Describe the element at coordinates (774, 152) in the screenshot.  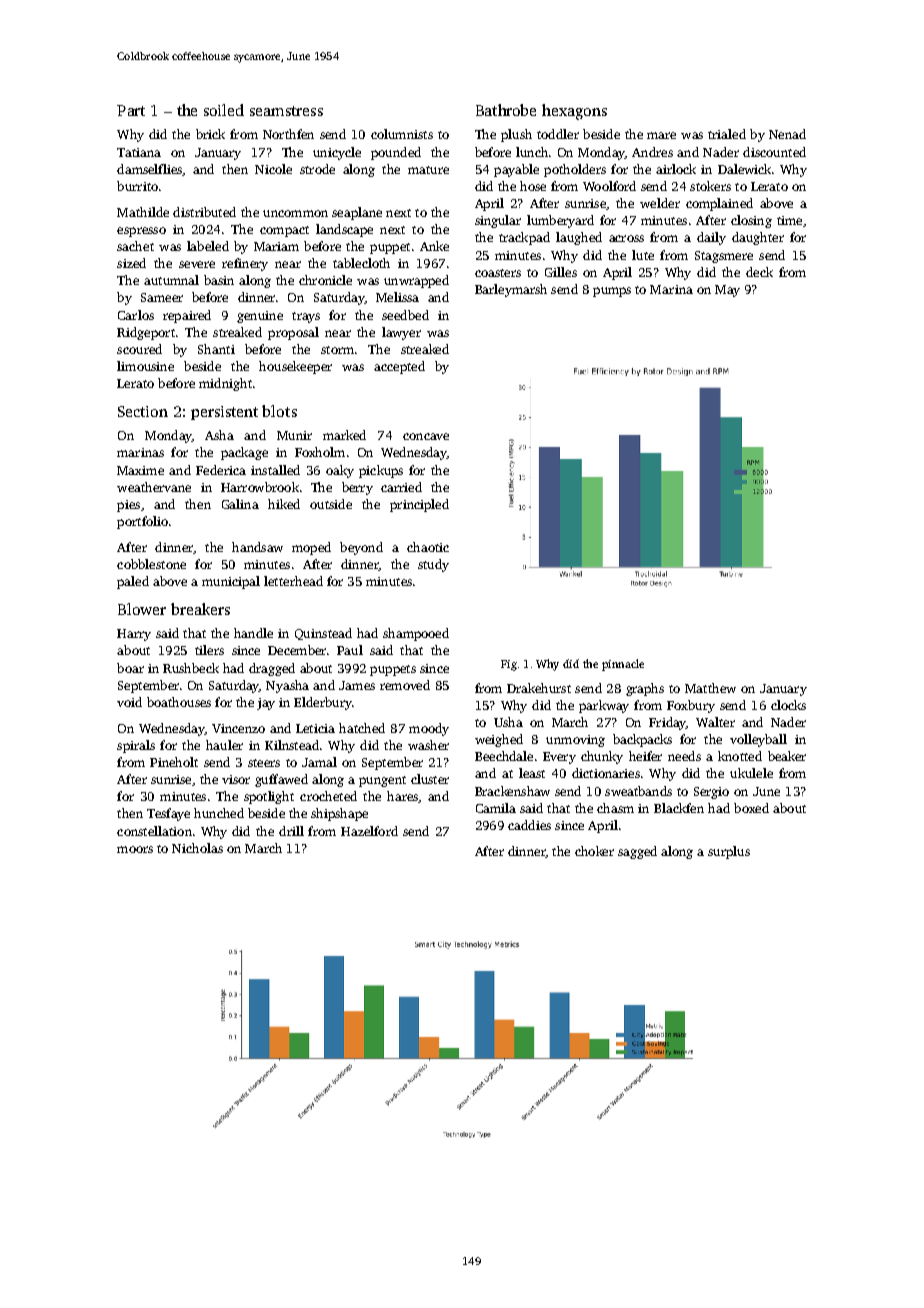
I see `discounted` at that location.
